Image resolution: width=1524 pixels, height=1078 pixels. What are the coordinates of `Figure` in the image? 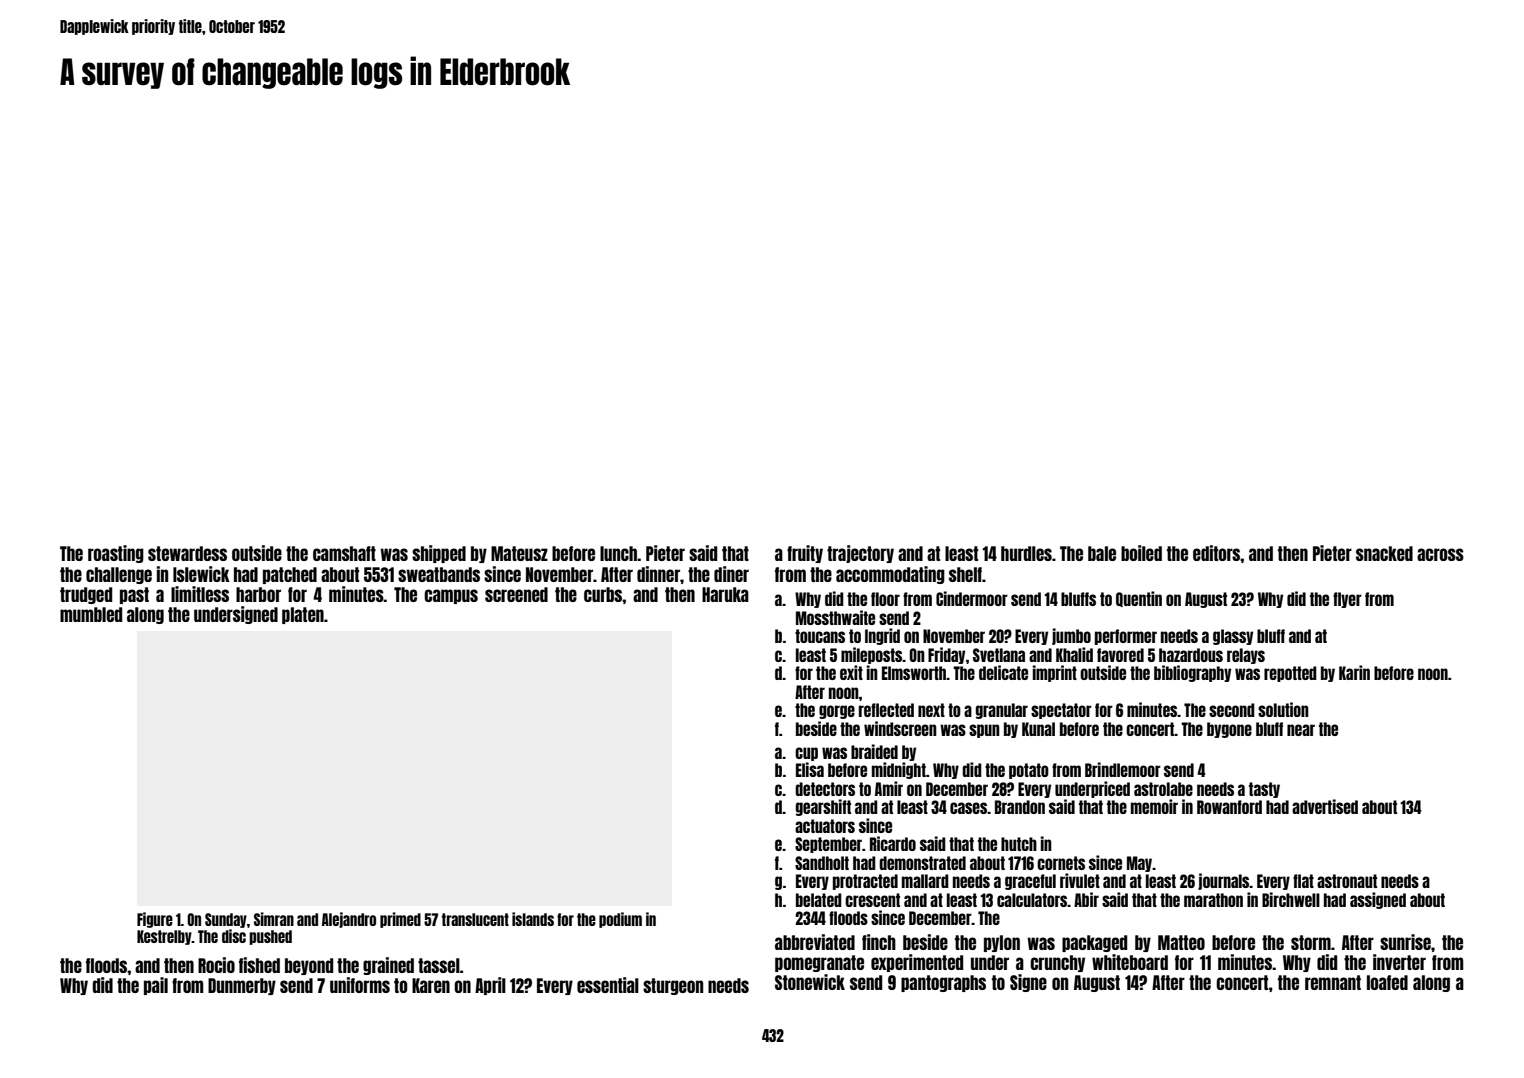 It's located at (155, 920).
